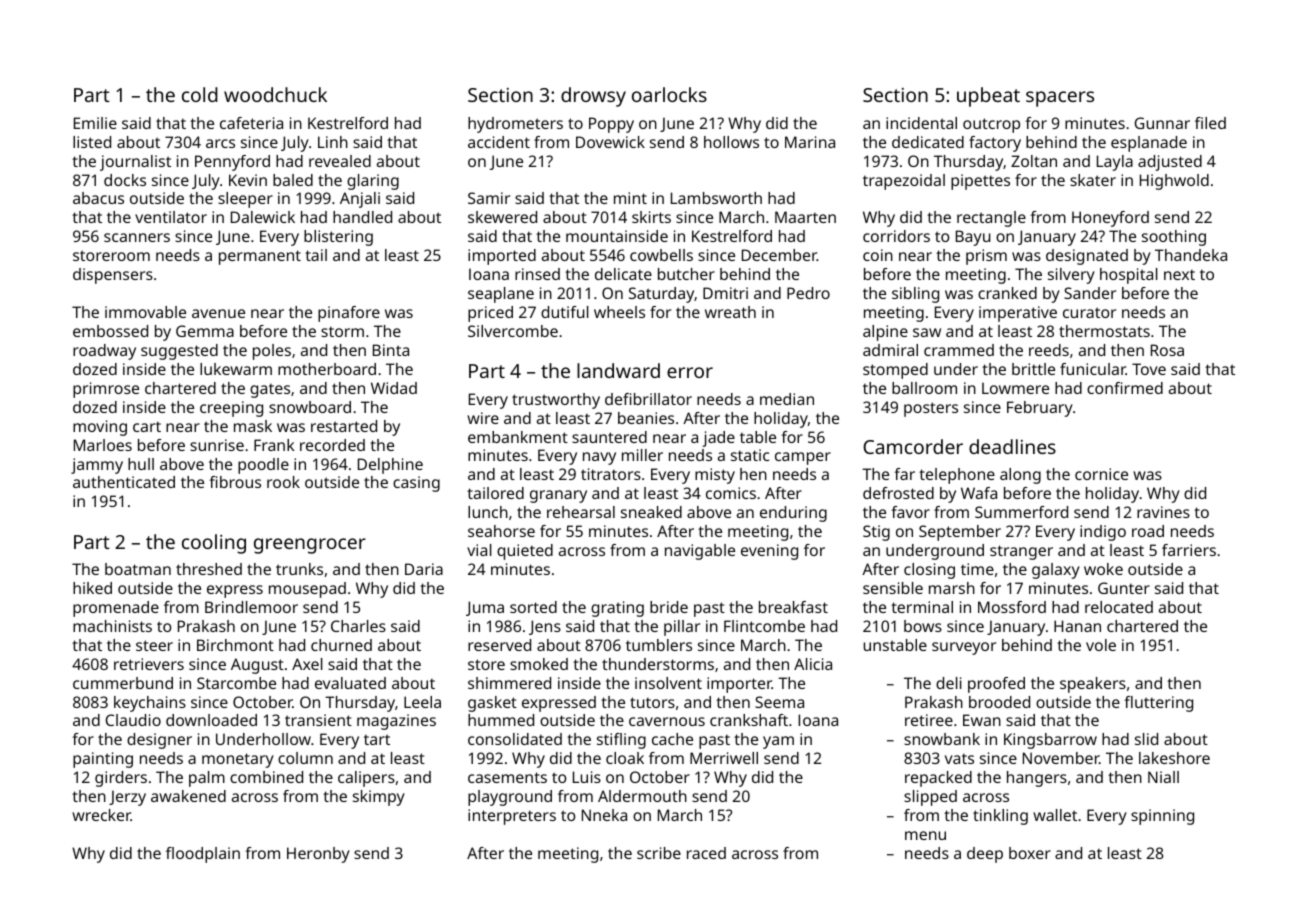 The width and height of the page is (1308, 924). Describe the element at coordinates (610, 142) in the page. I see `Dovewick` at that location.
